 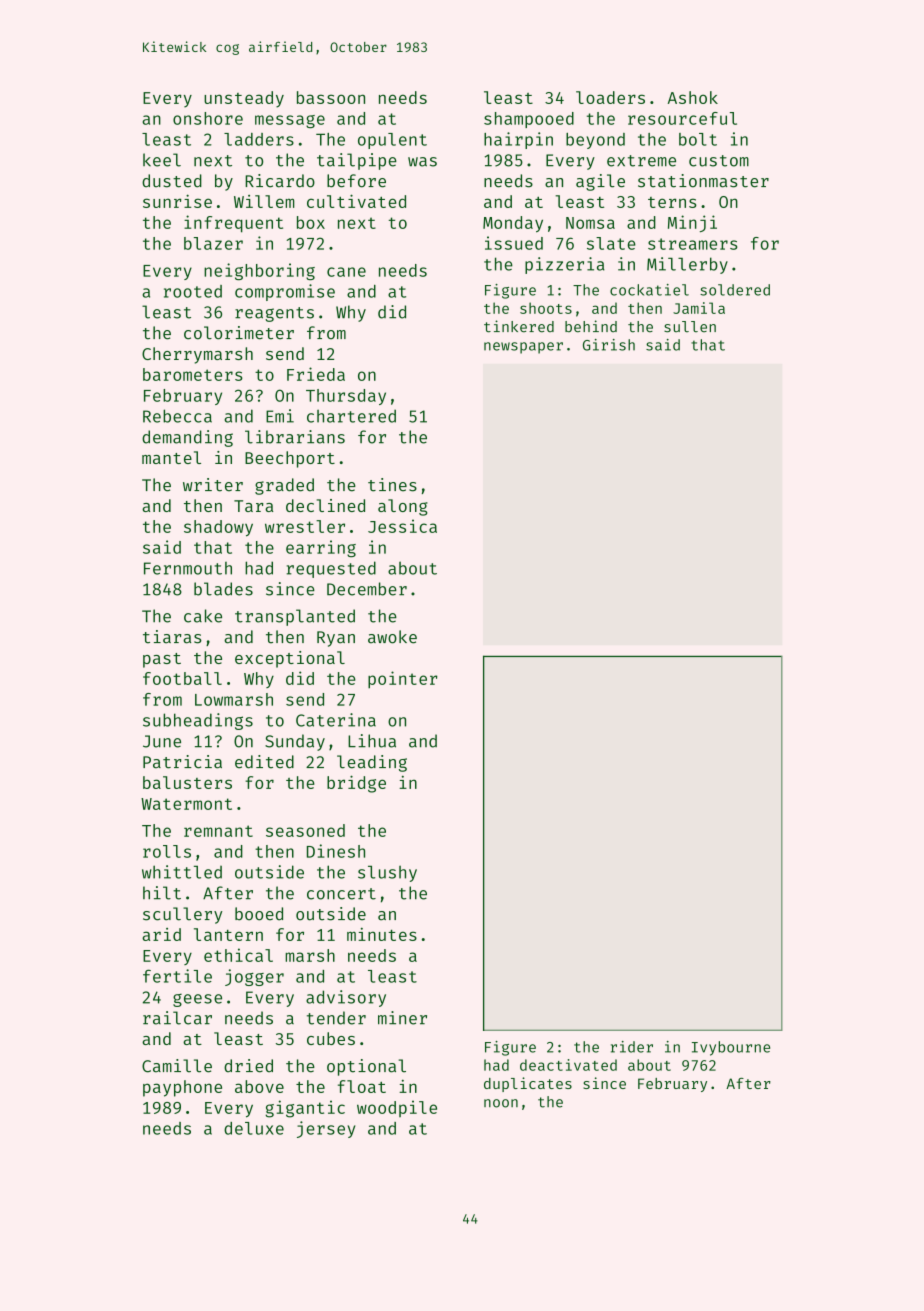 What do you see at coordinates (387, 873) in the screenshot?
I see `slushy` at bounding box center [387, 873].
